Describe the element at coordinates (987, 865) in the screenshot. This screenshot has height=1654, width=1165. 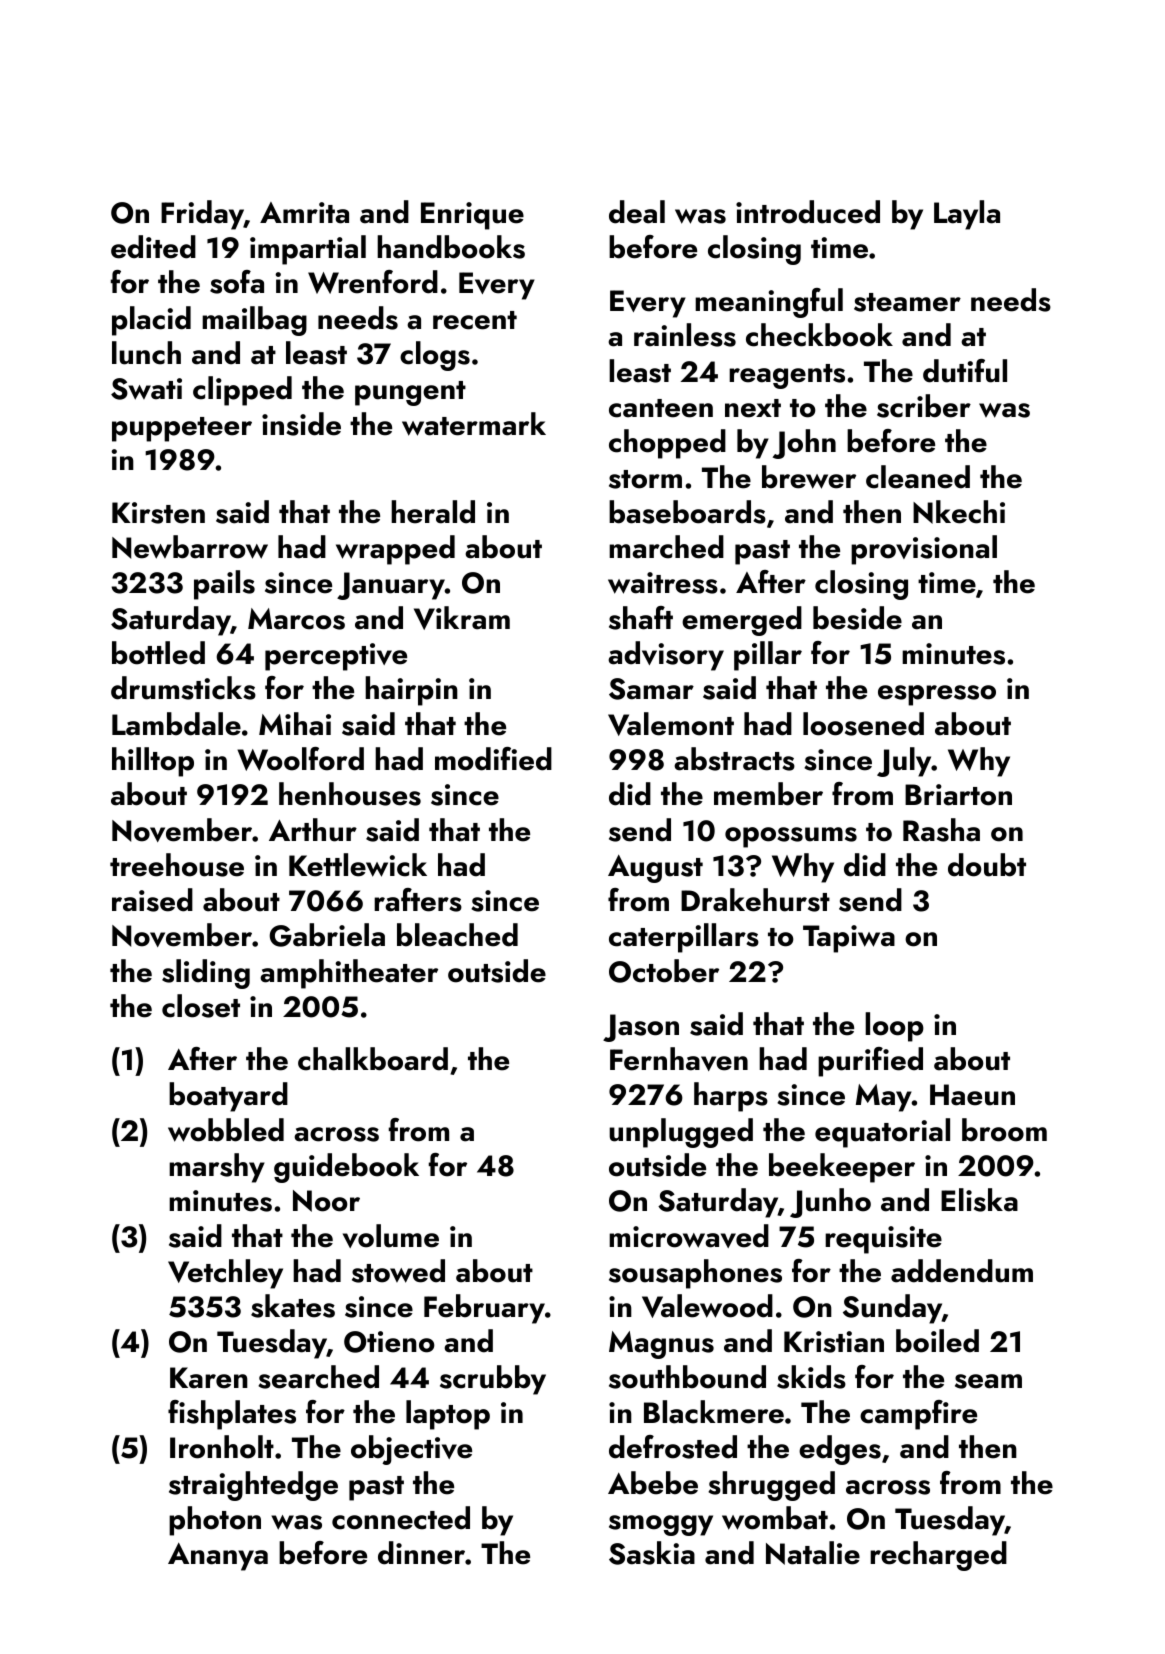
I see `doubt` at that location.
